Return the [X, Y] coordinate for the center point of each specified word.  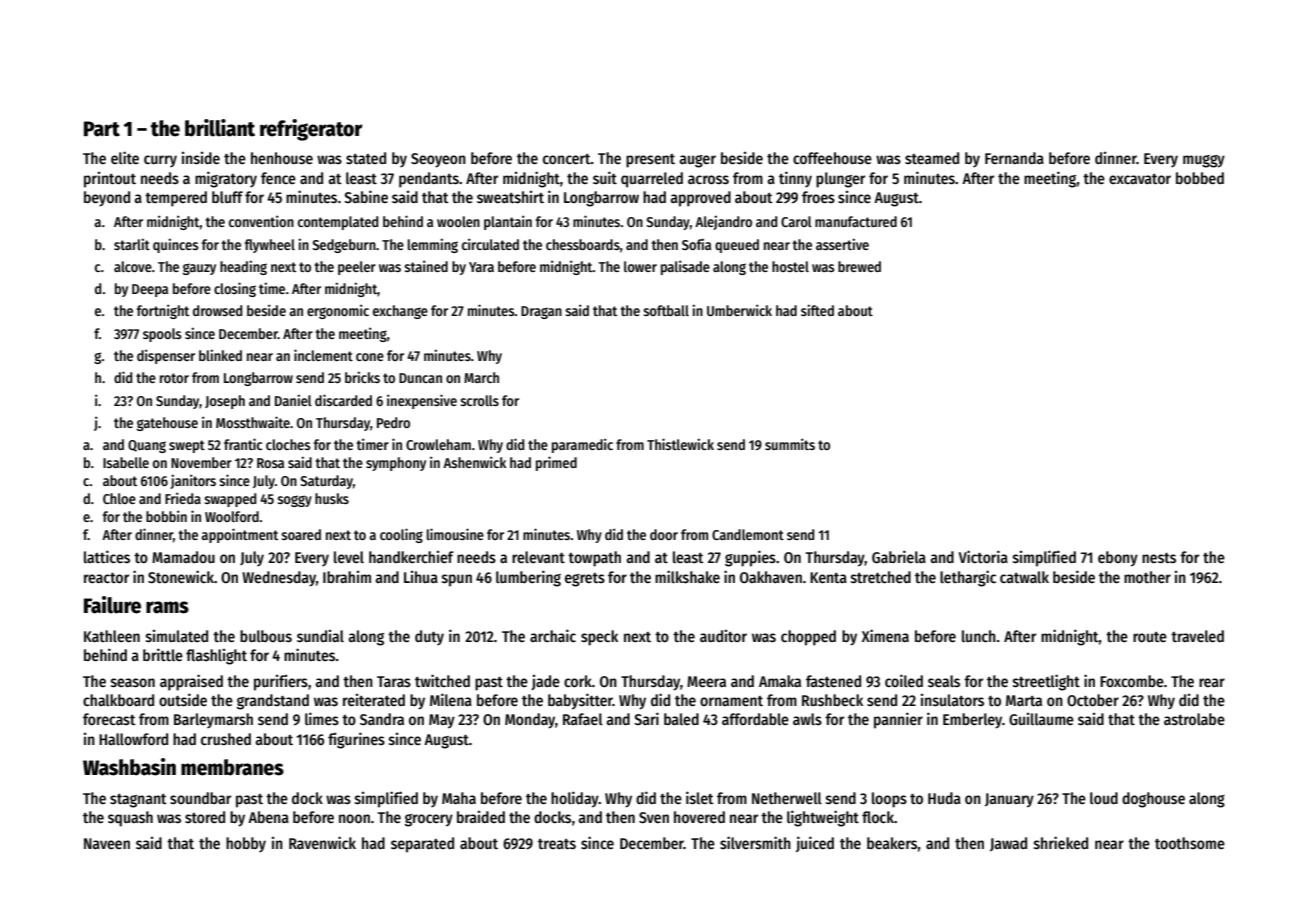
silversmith [755, 842]
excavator [1140, 179]
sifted [817, 310]
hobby [246, 844]
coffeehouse [832, 158]
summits [790, 444]
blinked [220, 355]
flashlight [216, 657]
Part [102, 129]
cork [578, 681]
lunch [979, 636]
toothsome [1190, 843]
